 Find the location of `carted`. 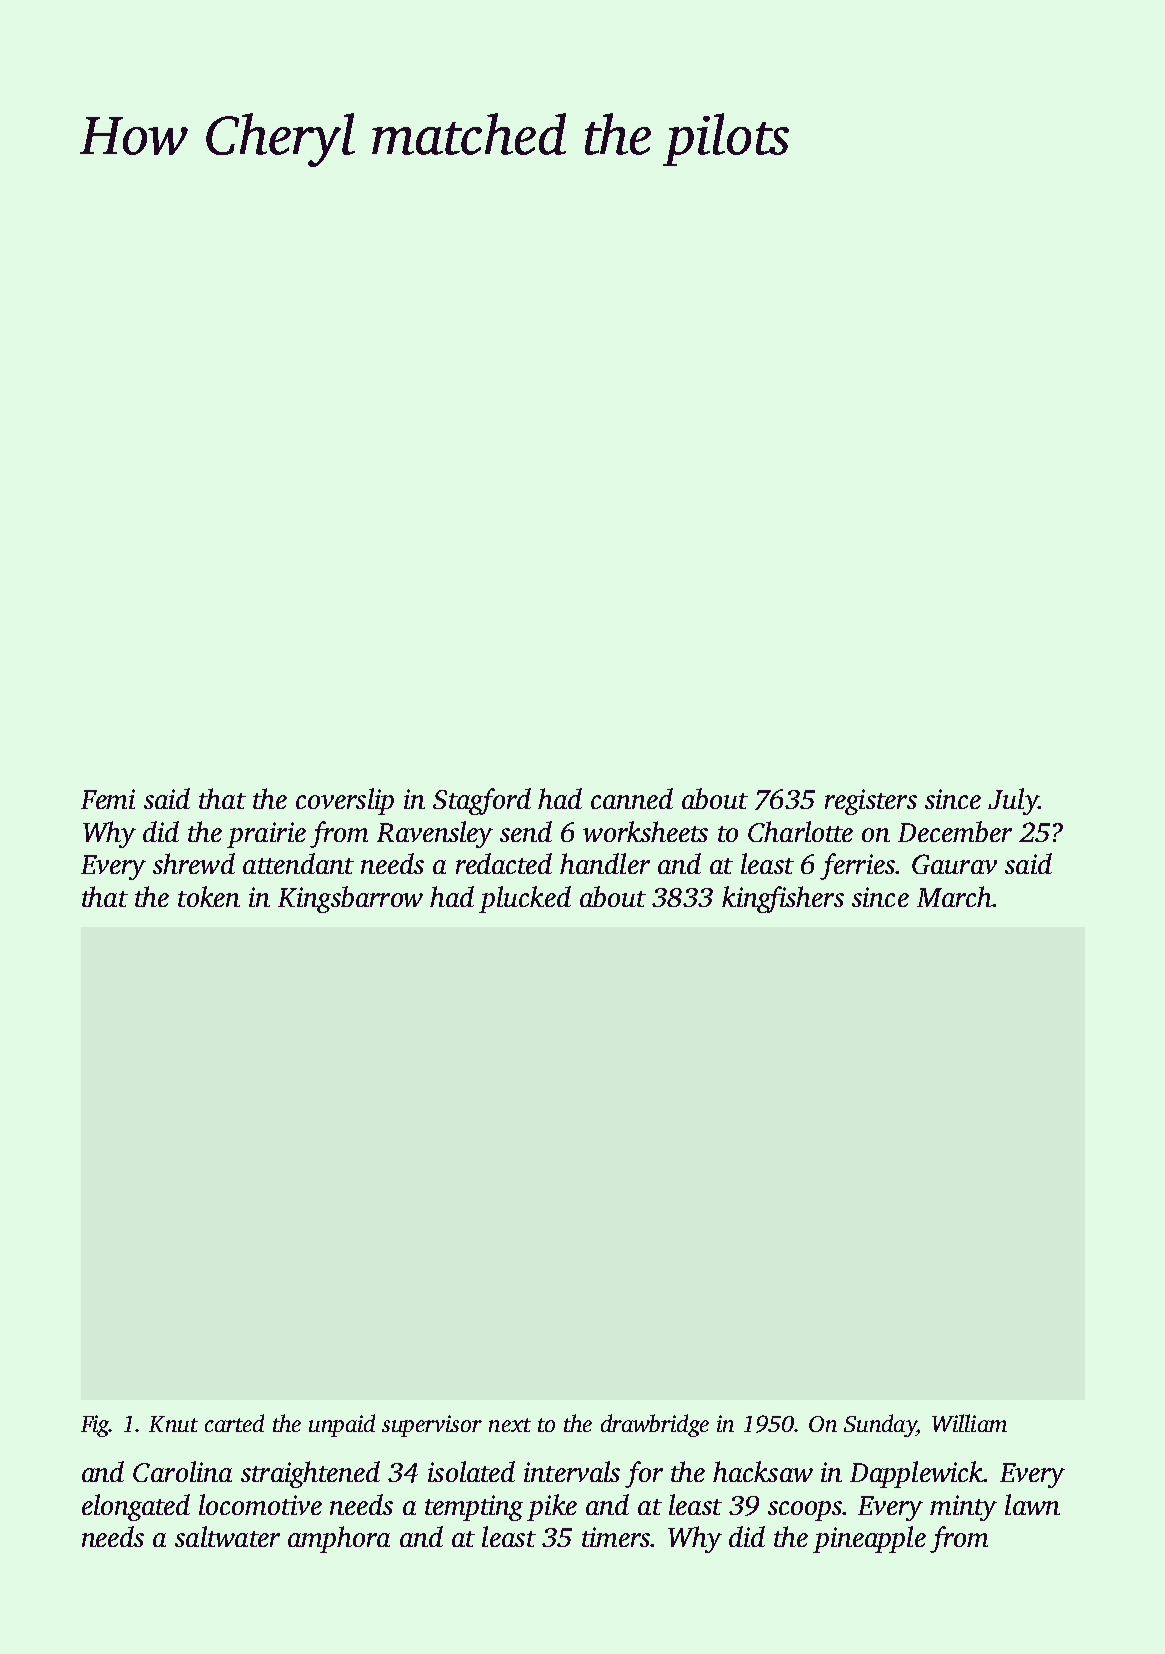

carted is located at coordinates (234, 1423).
